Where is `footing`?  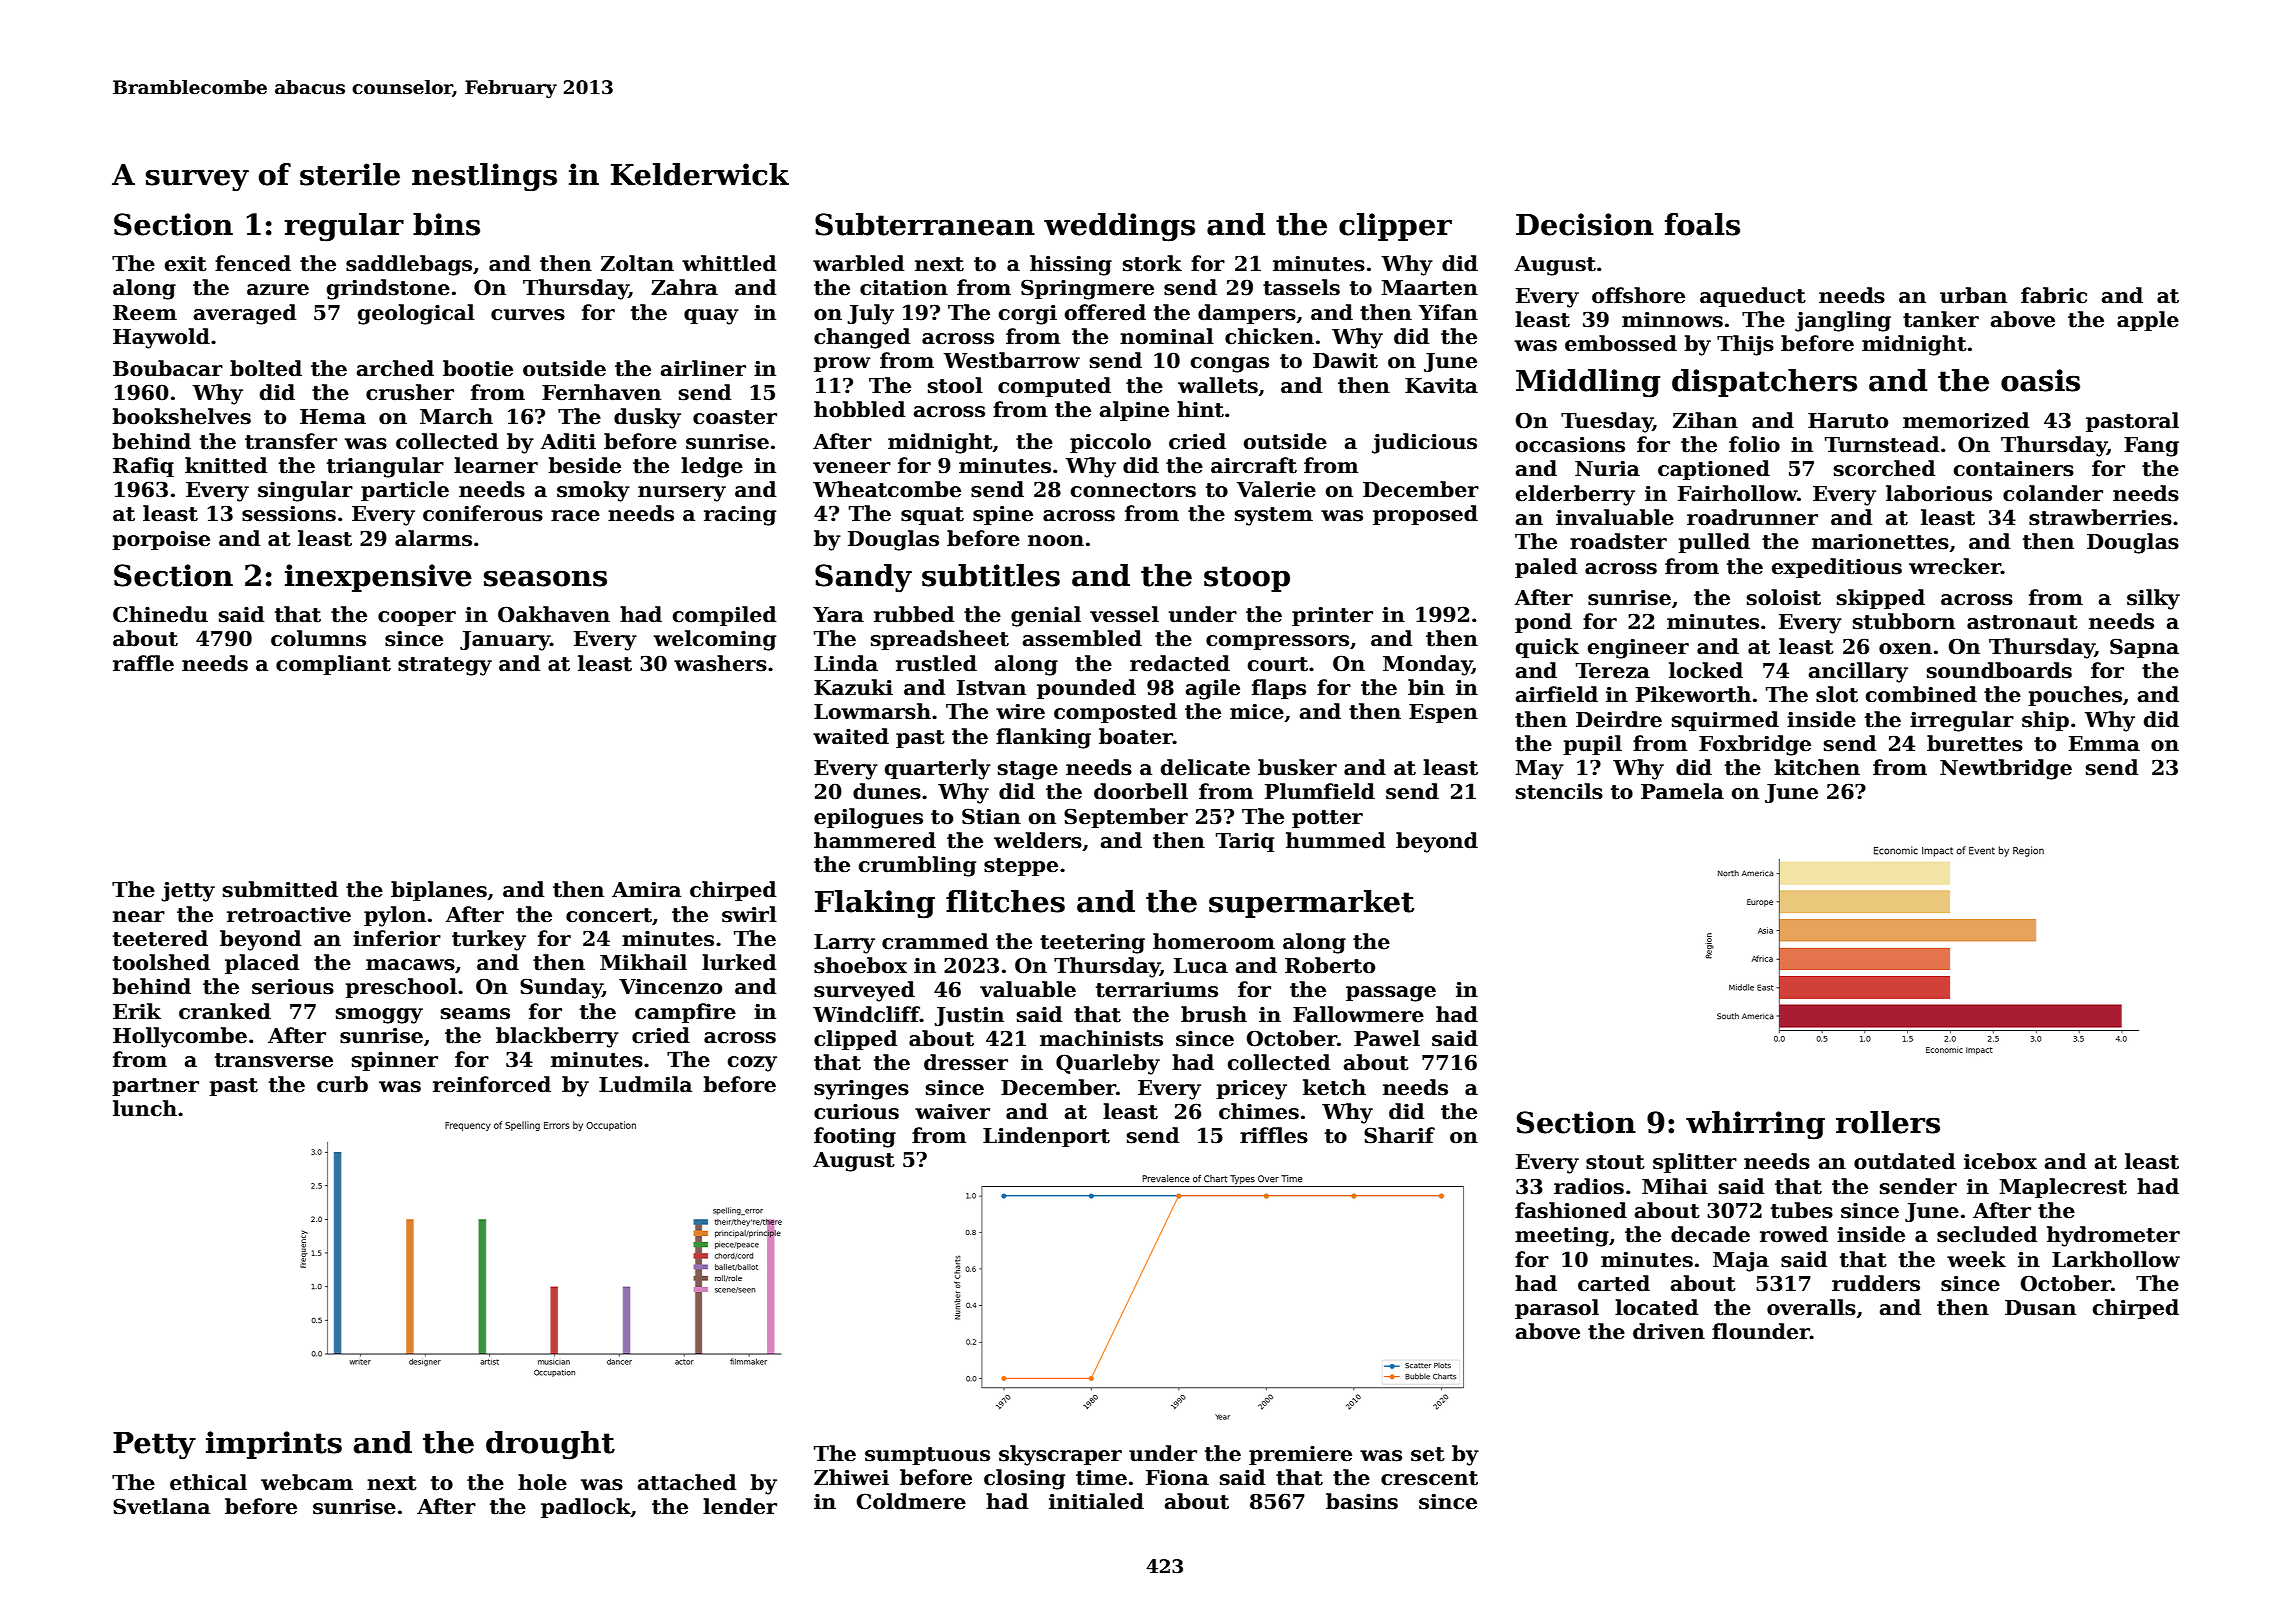
footing is located at coordinates (855, 1137).
